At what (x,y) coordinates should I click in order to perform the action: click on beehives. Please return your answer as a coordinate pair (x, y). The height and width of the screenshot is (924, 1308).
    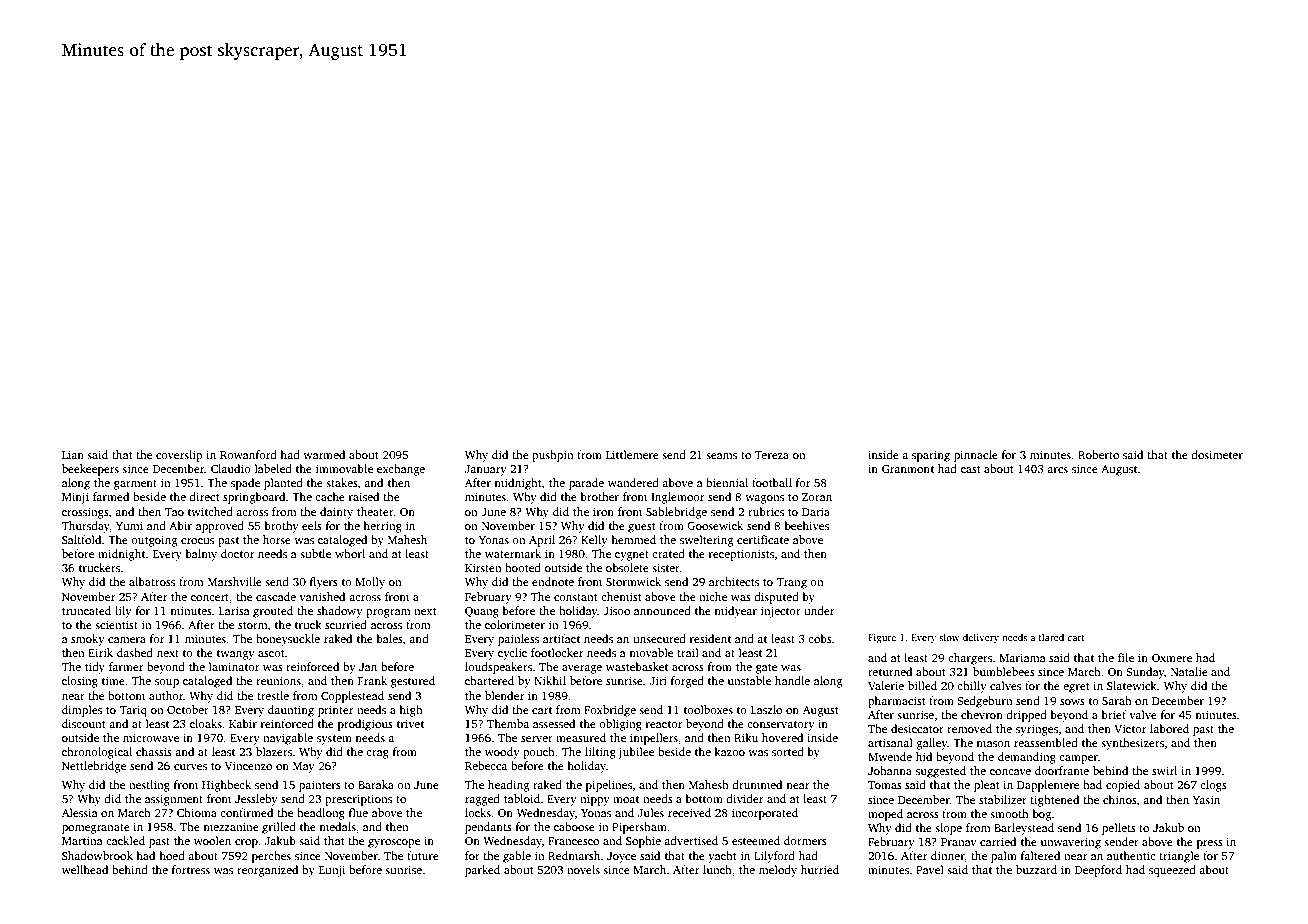
    Looking at the image, I should click on (807, 525).
